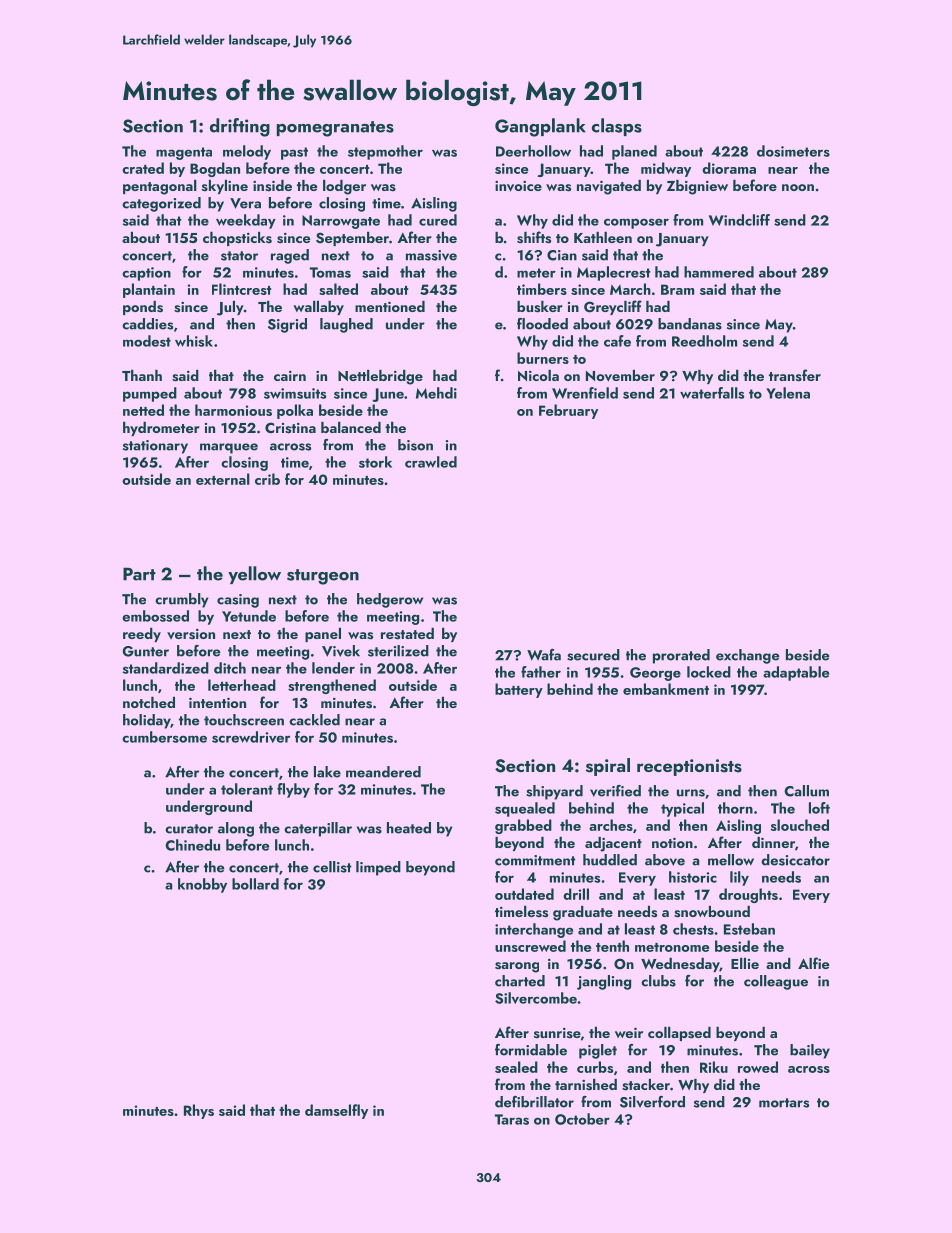  Describe the element at coordinates (241, 289) in the screenshot. I see `Flintcrest` at that location.
